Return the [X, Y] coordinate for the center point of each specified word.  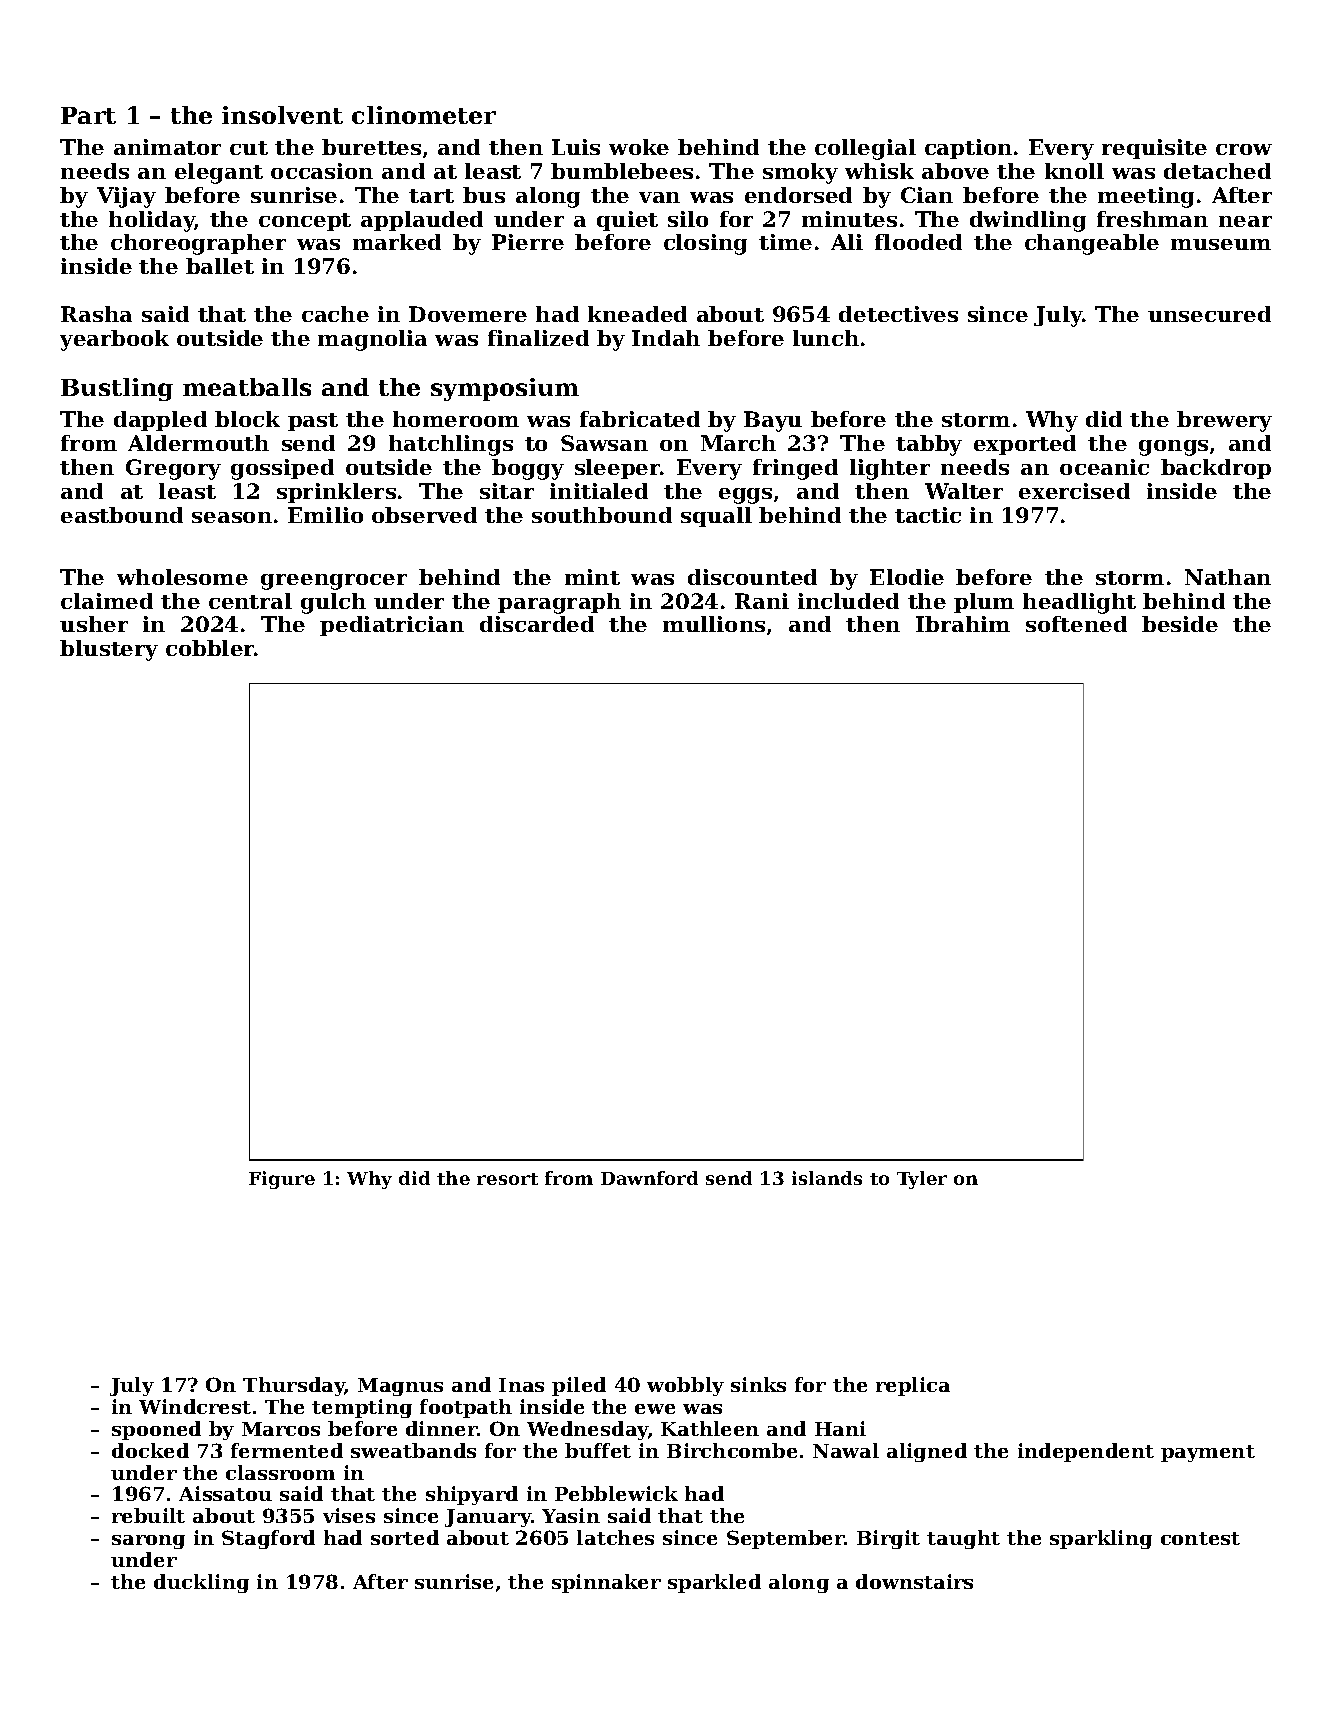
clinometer [424, 115]
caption [968, 149]
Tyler [922, 1180]
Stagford [268, 1539]
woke [639, 147]
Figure [282, 1180]
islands [827, 1178]
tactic [928, 515]
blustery [109, 650]
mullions [714, 624]
